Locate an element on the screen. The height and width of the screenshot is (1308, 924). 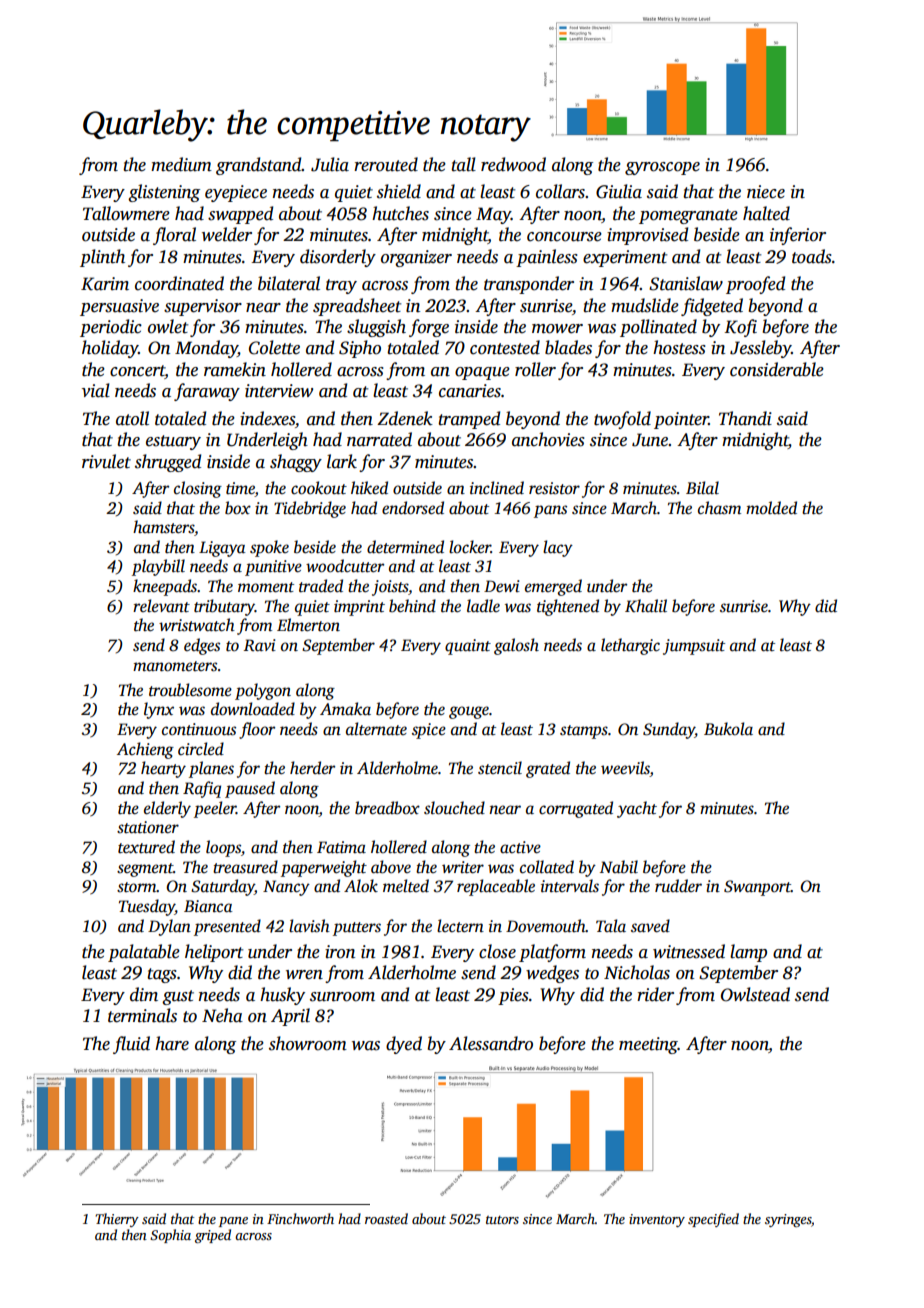
galosh is located at coordinates (516, 646).
